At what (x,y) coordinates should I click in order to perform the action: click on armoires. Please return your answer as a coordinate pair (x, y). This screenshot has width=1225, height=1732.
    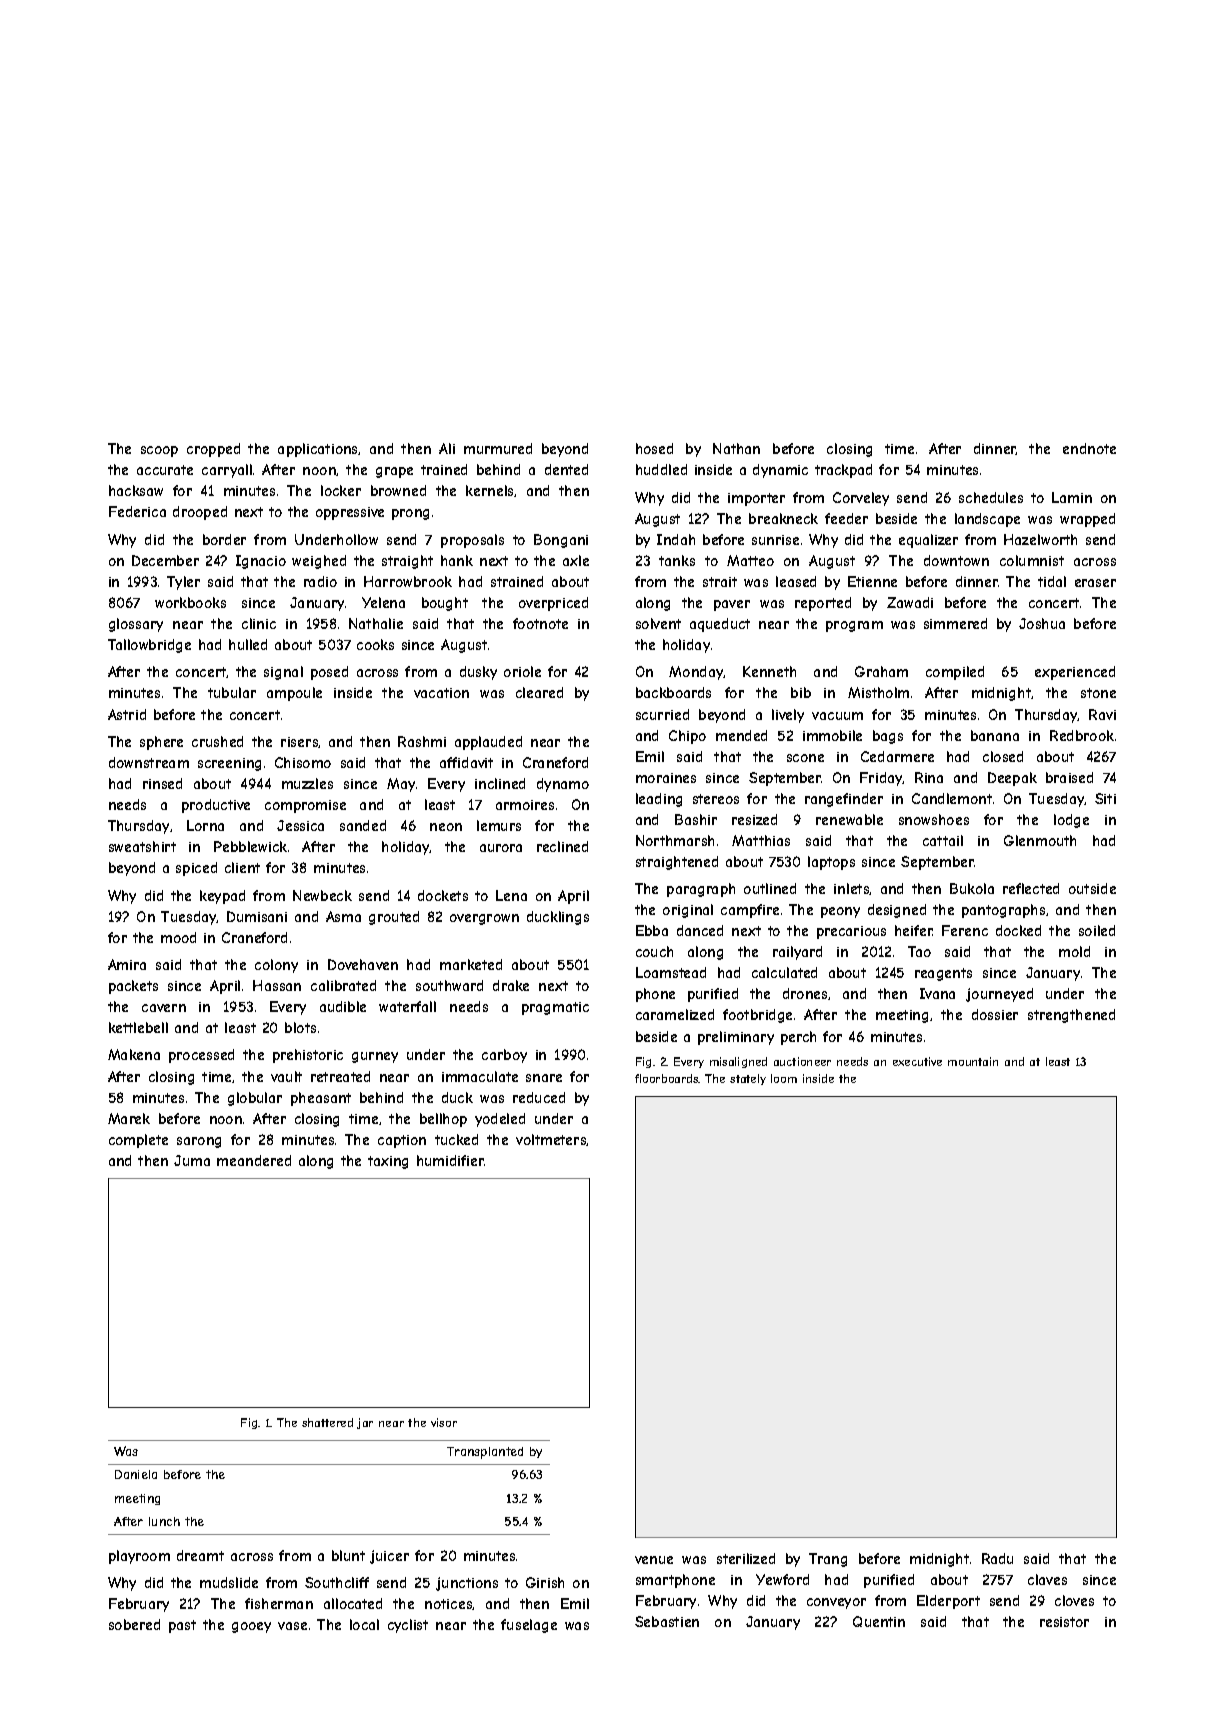
    Looking at the image, I should click on (525, 805).
